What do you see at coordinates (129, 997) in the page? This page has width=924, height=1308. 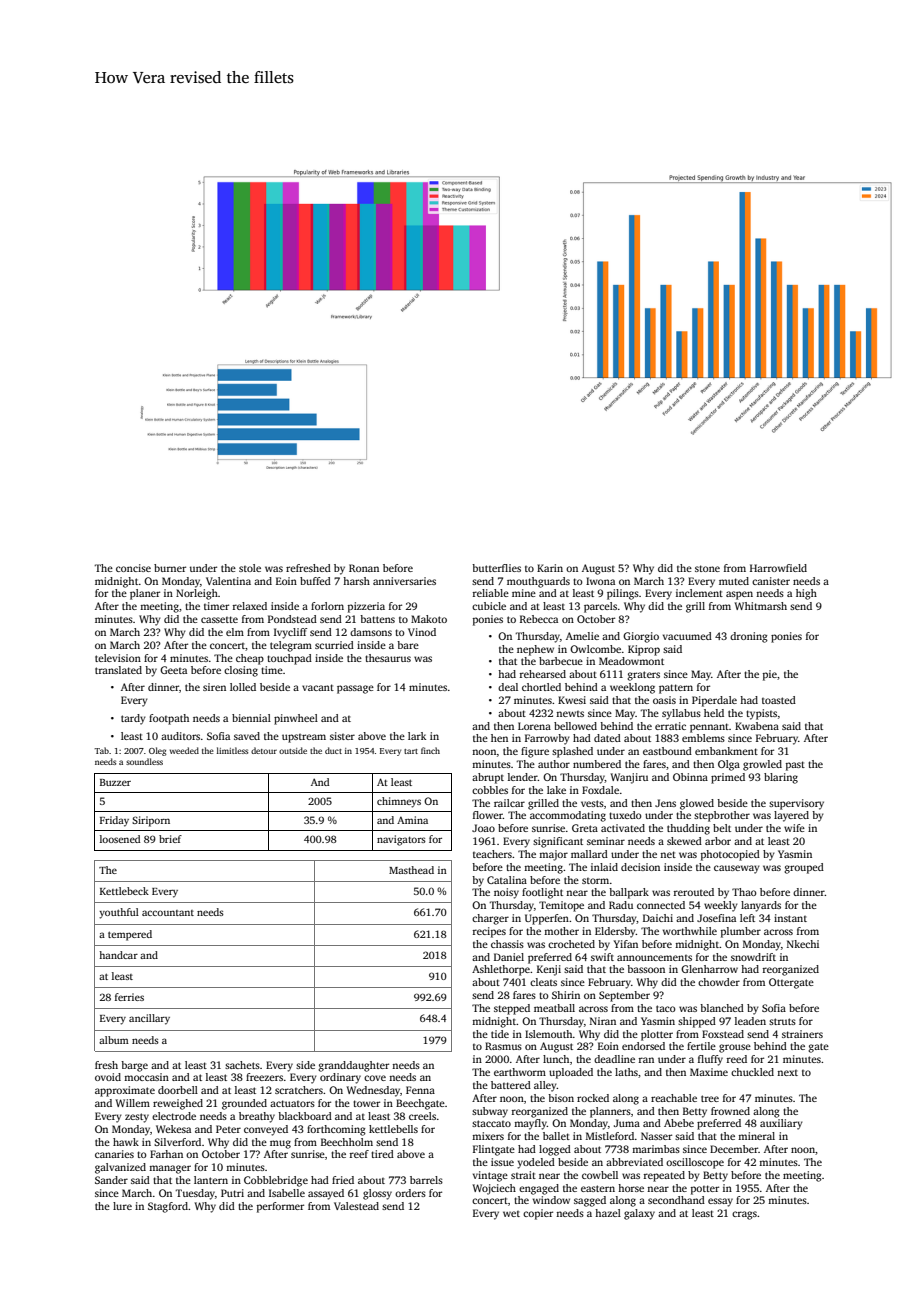 I see `ferries` at bounding box center [129, 997].
